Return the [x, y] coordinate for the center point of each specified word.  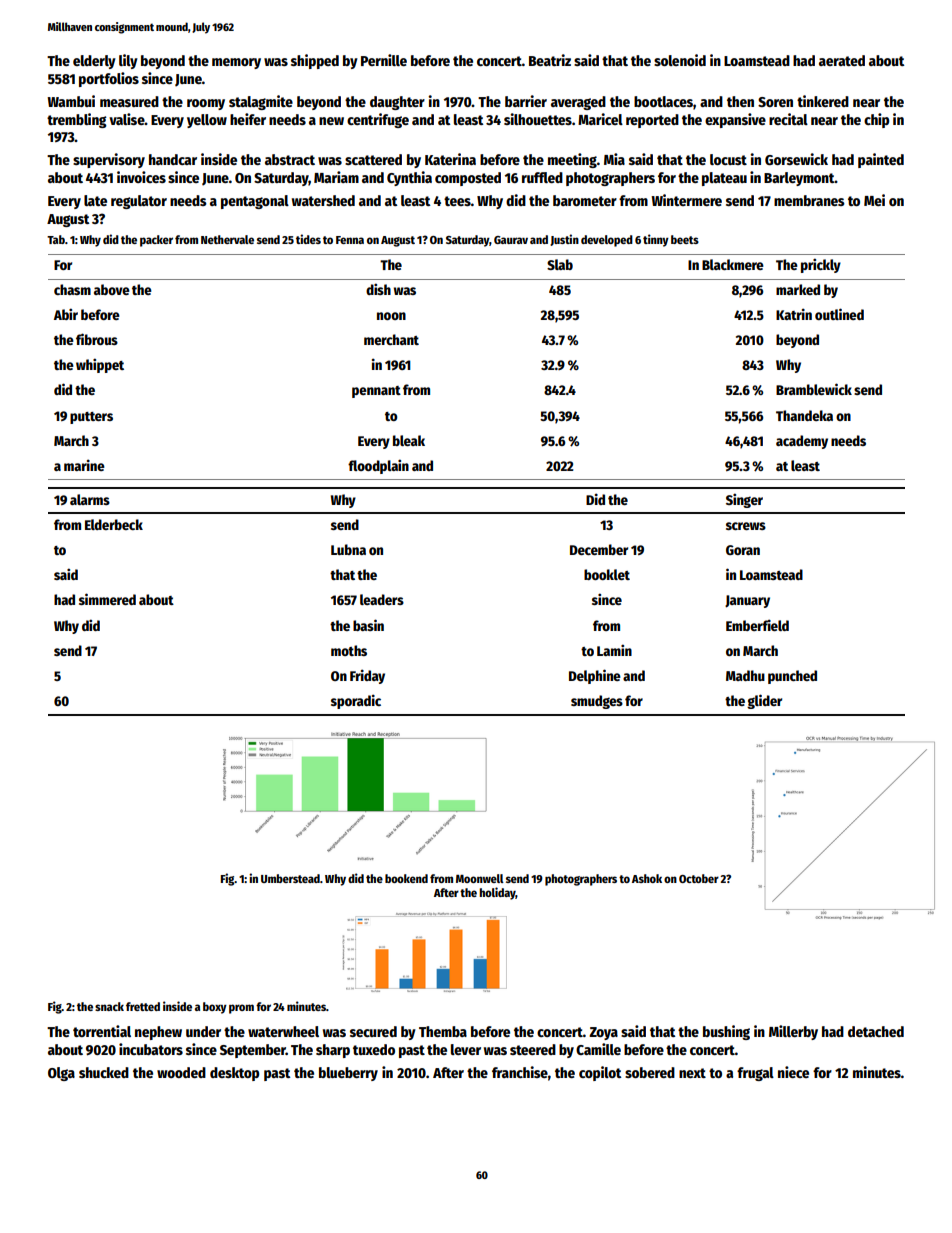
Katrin [794, 314]
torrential [102, 1031]
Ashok [647, 878]
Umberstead [290, 878]
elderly [94, 62]
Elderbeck [114, 524]
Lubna [348, 549]
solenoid [680, 60]
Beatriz [550, 60]
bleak [409, 440]
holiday [497, 893]
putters [91, 418]
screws [746, 526]
